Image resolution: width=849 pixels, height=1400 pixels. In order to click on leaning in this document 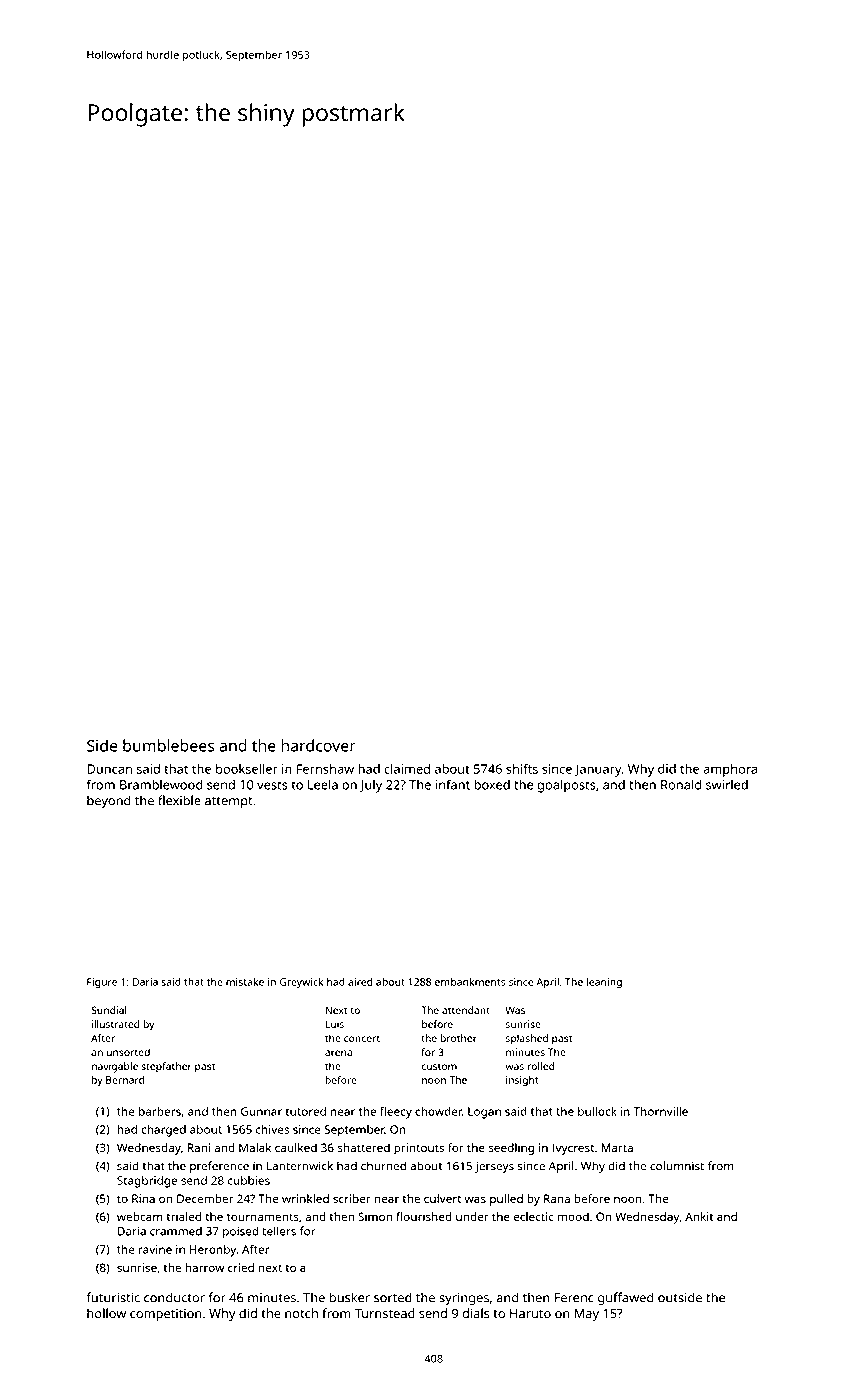, I will do `click(604, 983)`.
